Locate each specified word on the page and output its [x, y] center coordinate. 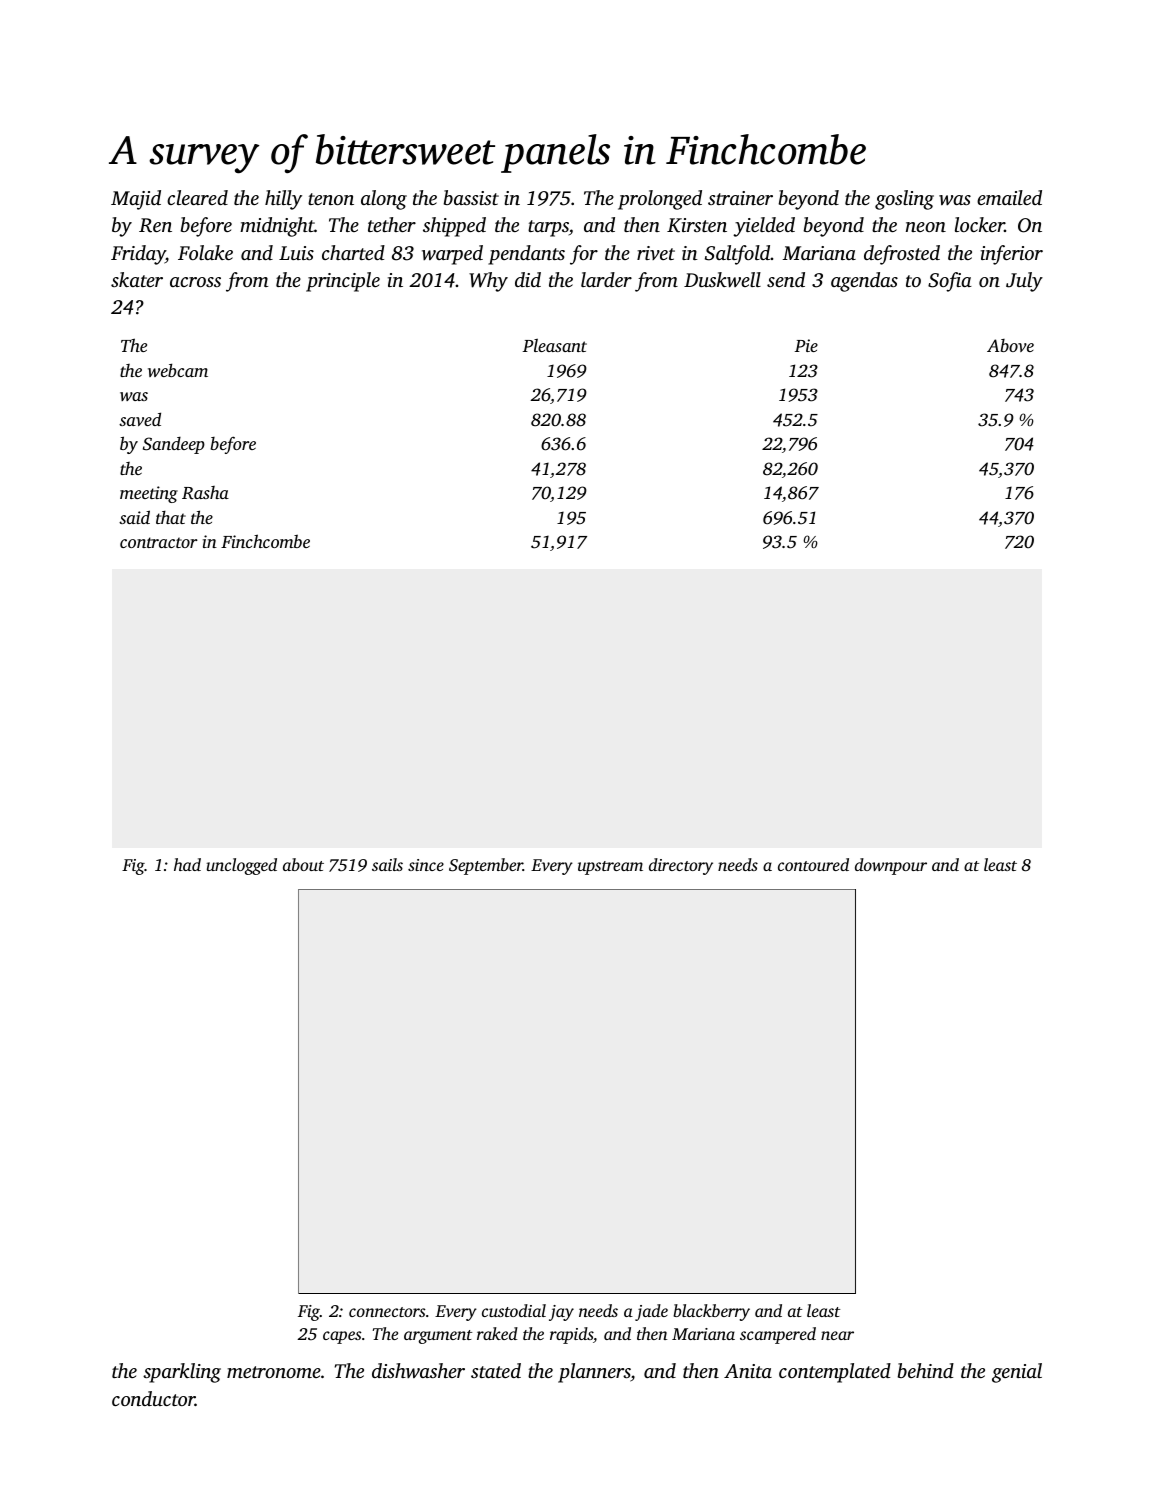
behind [926, 1370]
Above [1010, 345]
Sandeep [174, 445]
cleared [197, 197]
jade [651, 1312]
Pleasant [555, 345]
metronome [274, 1372]
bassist [471, 197]
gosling [904, 200]
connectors [387, 1312]
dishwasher [418, 1370]
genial [1017, 1373]
